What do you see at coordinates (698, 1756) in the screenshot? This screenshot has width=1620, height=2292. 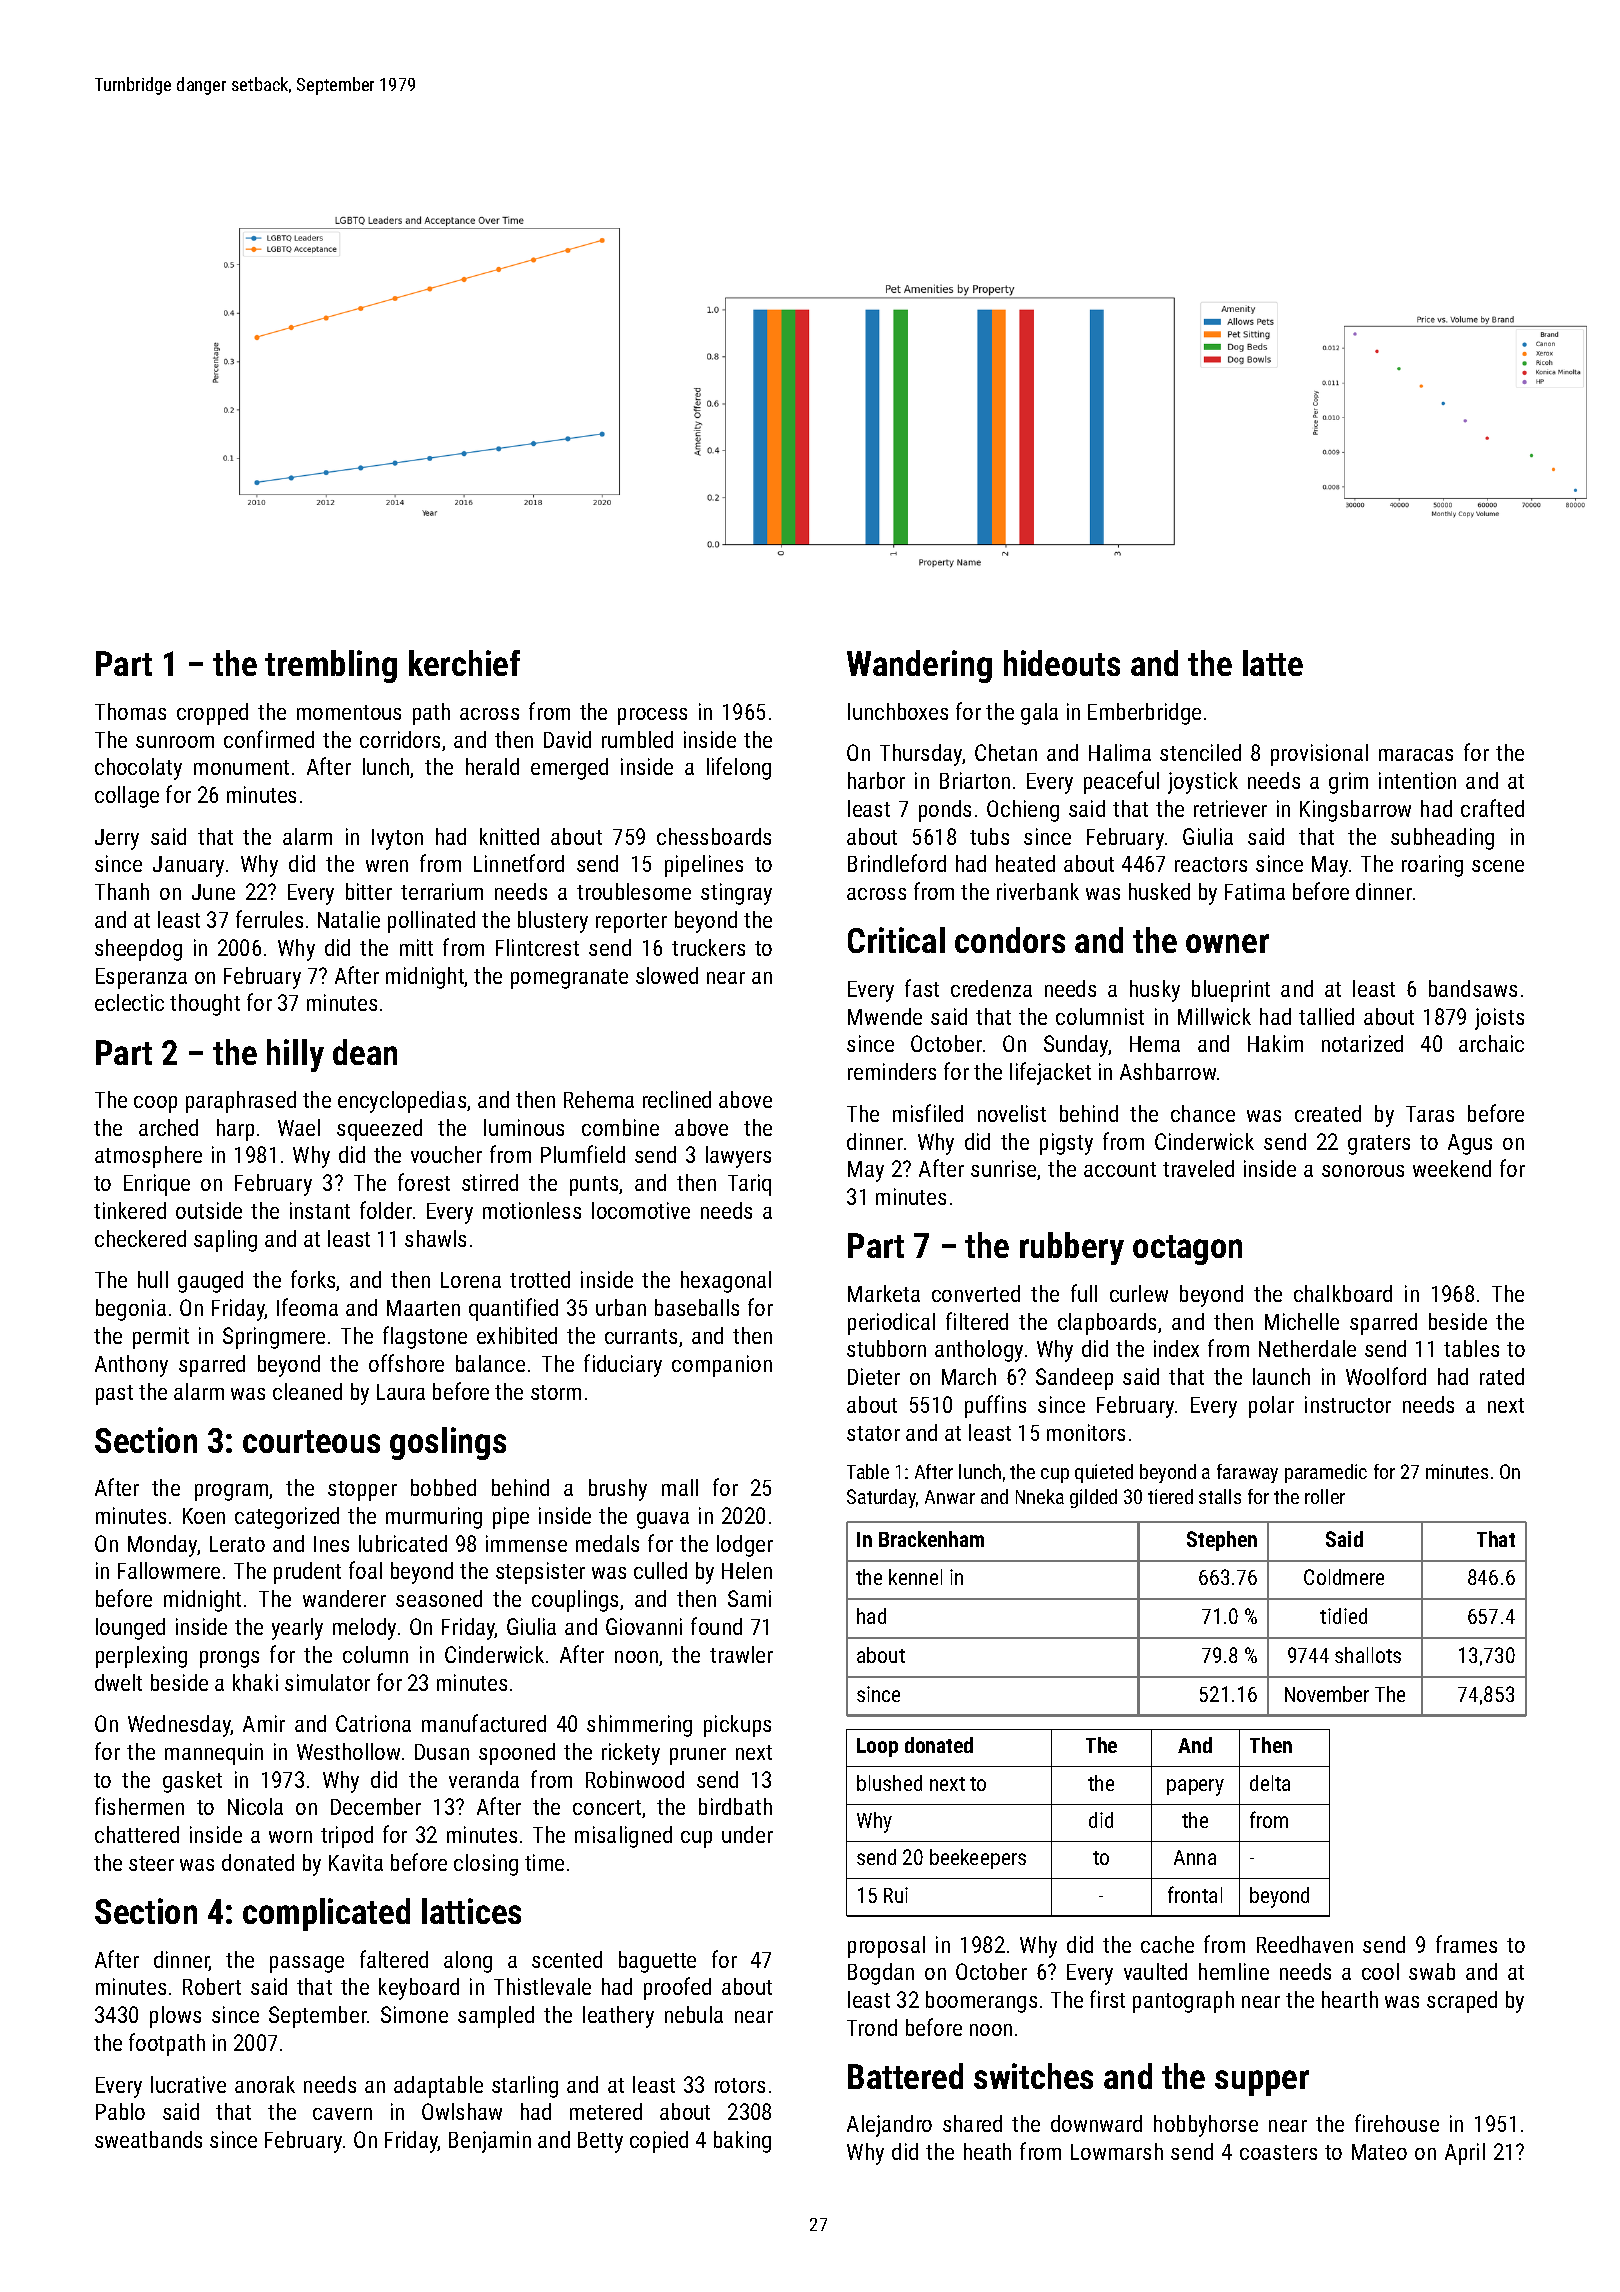 I see `pruner` at bounding box center [698, 1756].
